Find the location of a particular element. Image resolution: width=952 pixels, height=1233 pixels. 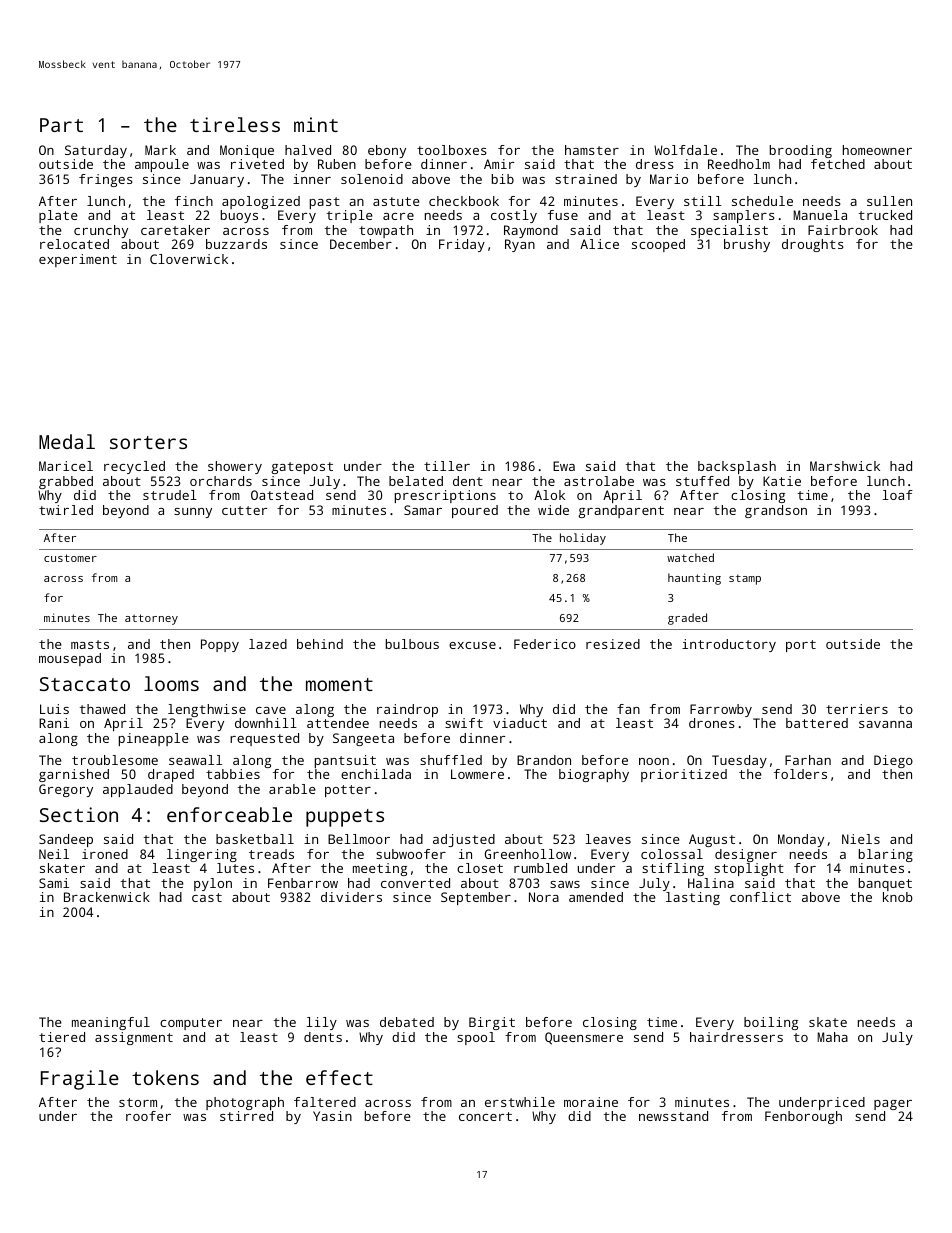

brushy is located at coordinates (747, 245).
